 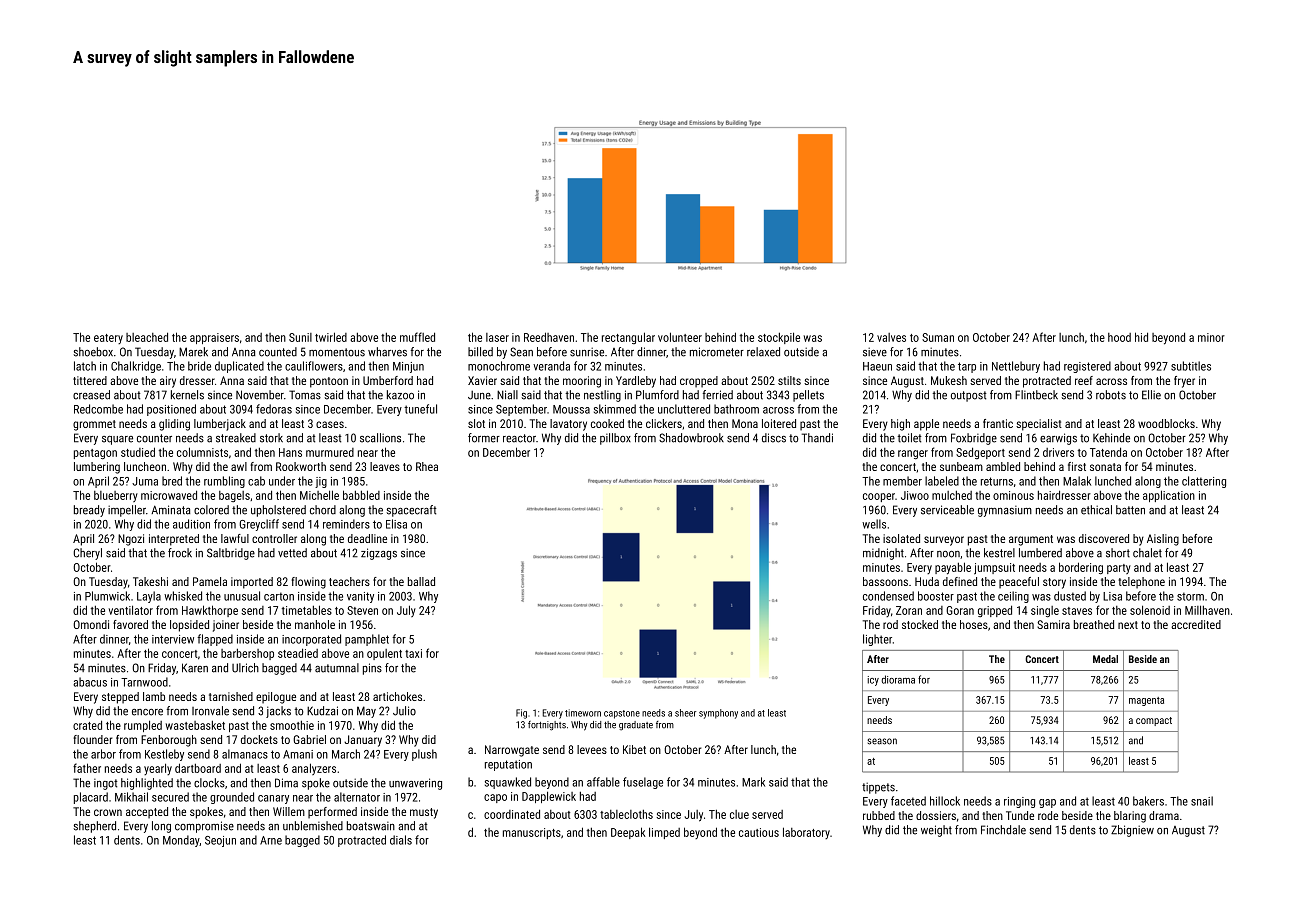 I want to click on minor, so click(x=1211, y=337).
